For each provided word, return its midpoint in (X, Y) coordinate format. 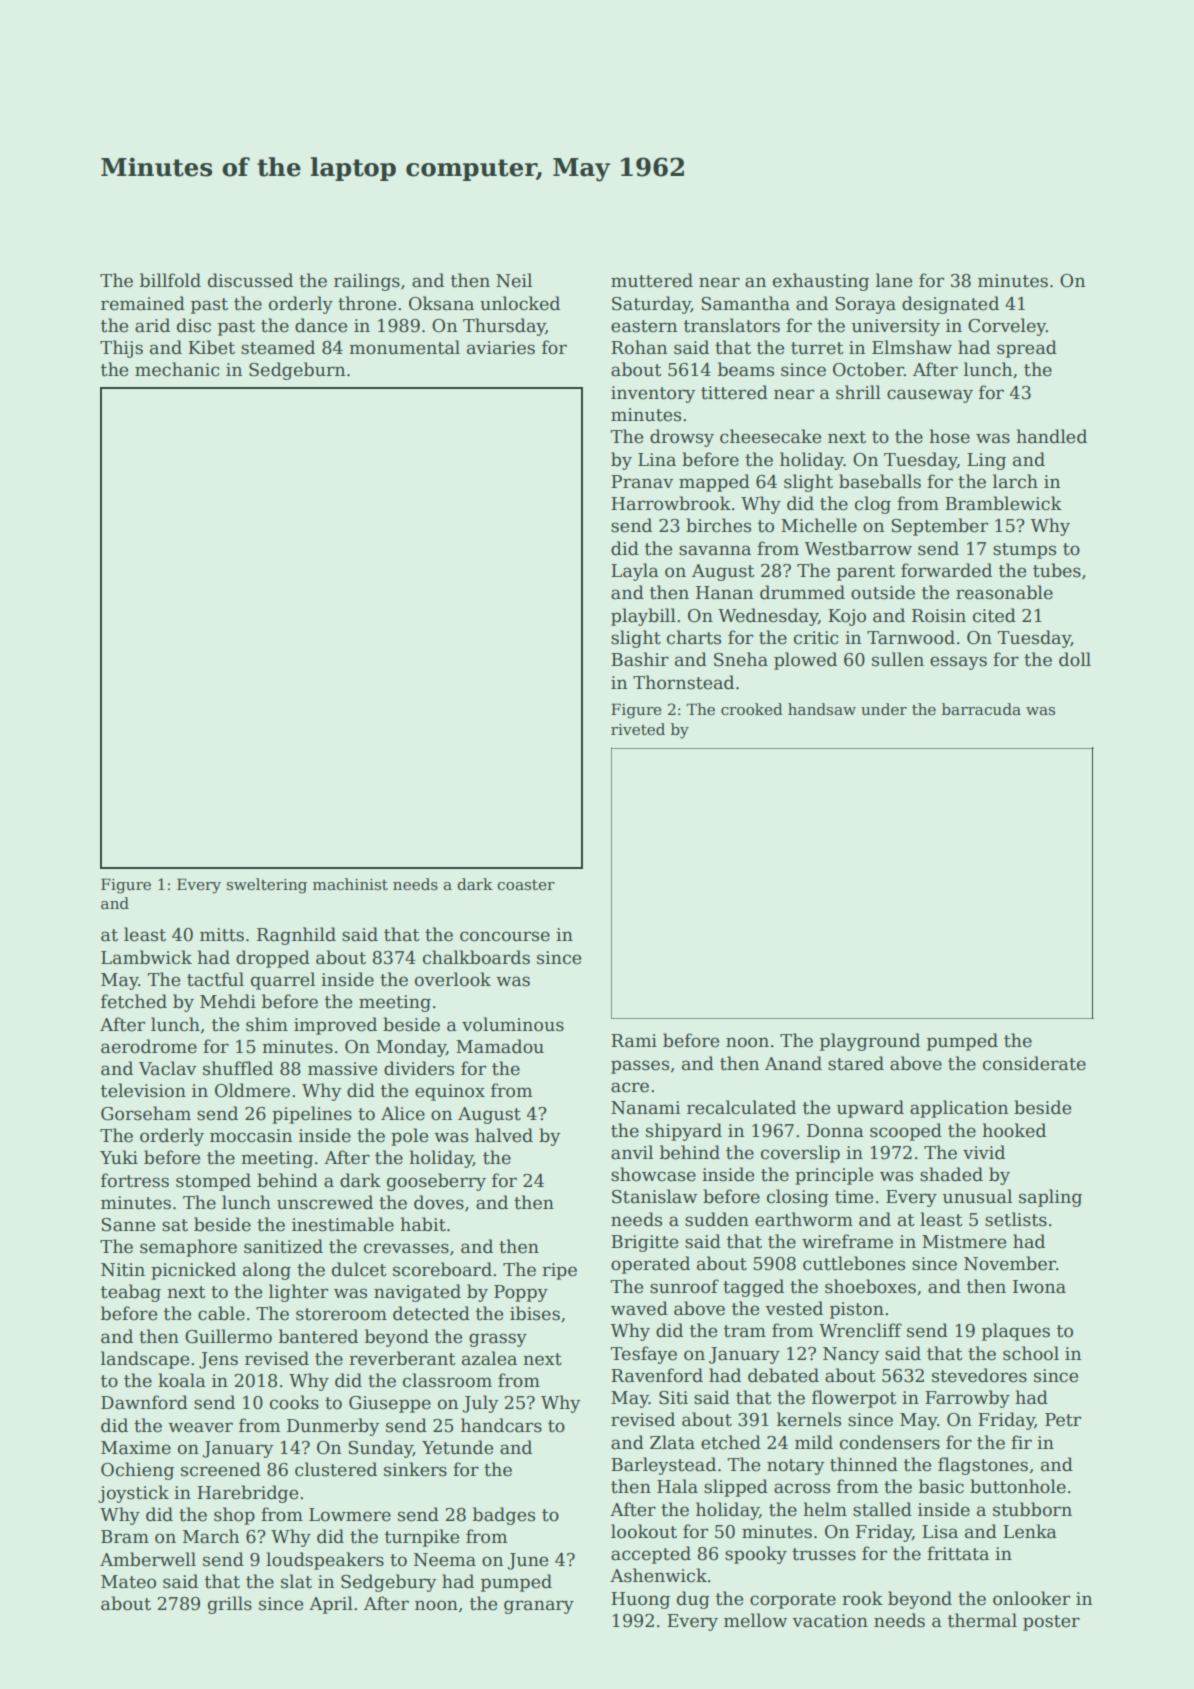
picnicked (193, 1271)
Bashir (640, 659)
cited (994, 615)
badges (504, 1516)
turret (817, 348)
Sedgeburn (297, 371)
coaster (526, 885)
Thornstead (683, 682)
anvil (632, 1152)
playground (870, 1042)
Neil (514, 280)
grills (230, 1605)
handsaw (822, 709)
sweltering (267, 886)
